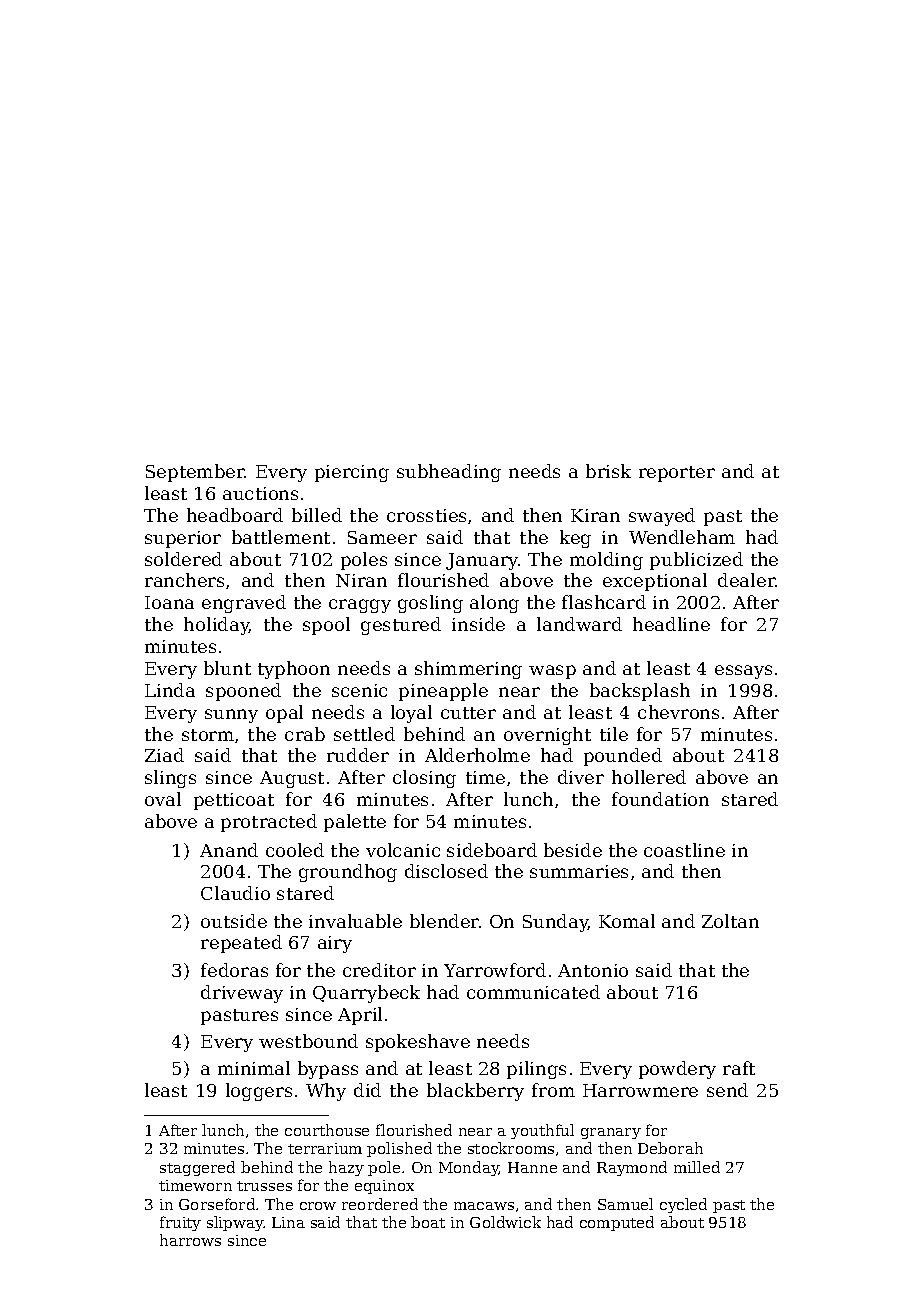 This screenshot has width=924, height=1314. Describe the element at coordinates (608, 471) in the screenshot. I see `brisk` at that location.
